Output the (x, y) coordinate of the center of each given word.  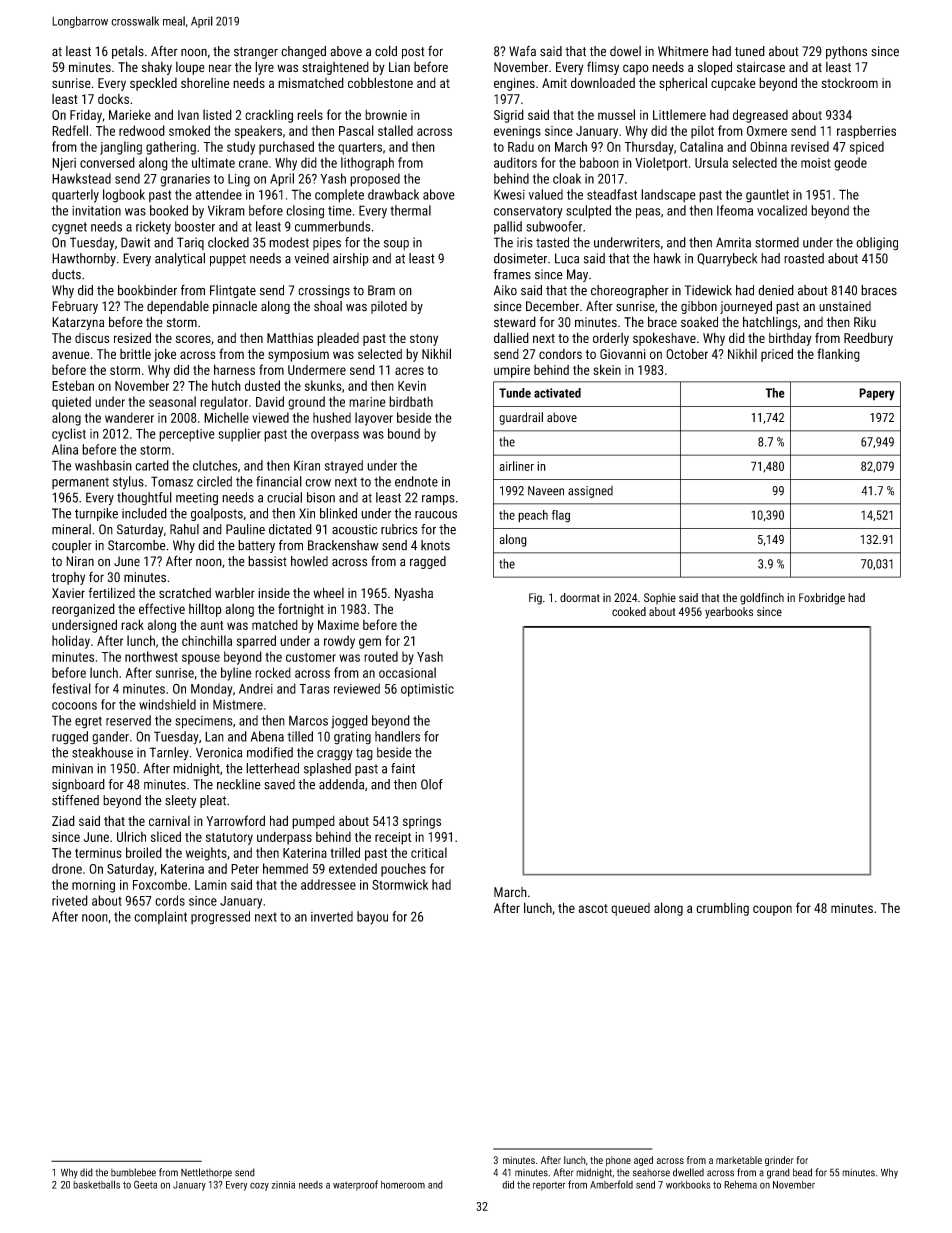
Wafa (522, 50)
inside (274, 593)
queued (630, 909)
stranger (256, 53)
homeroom (403, 1185)
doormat (580, 597)
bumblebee (133, 1172)
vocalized (782, 210)
